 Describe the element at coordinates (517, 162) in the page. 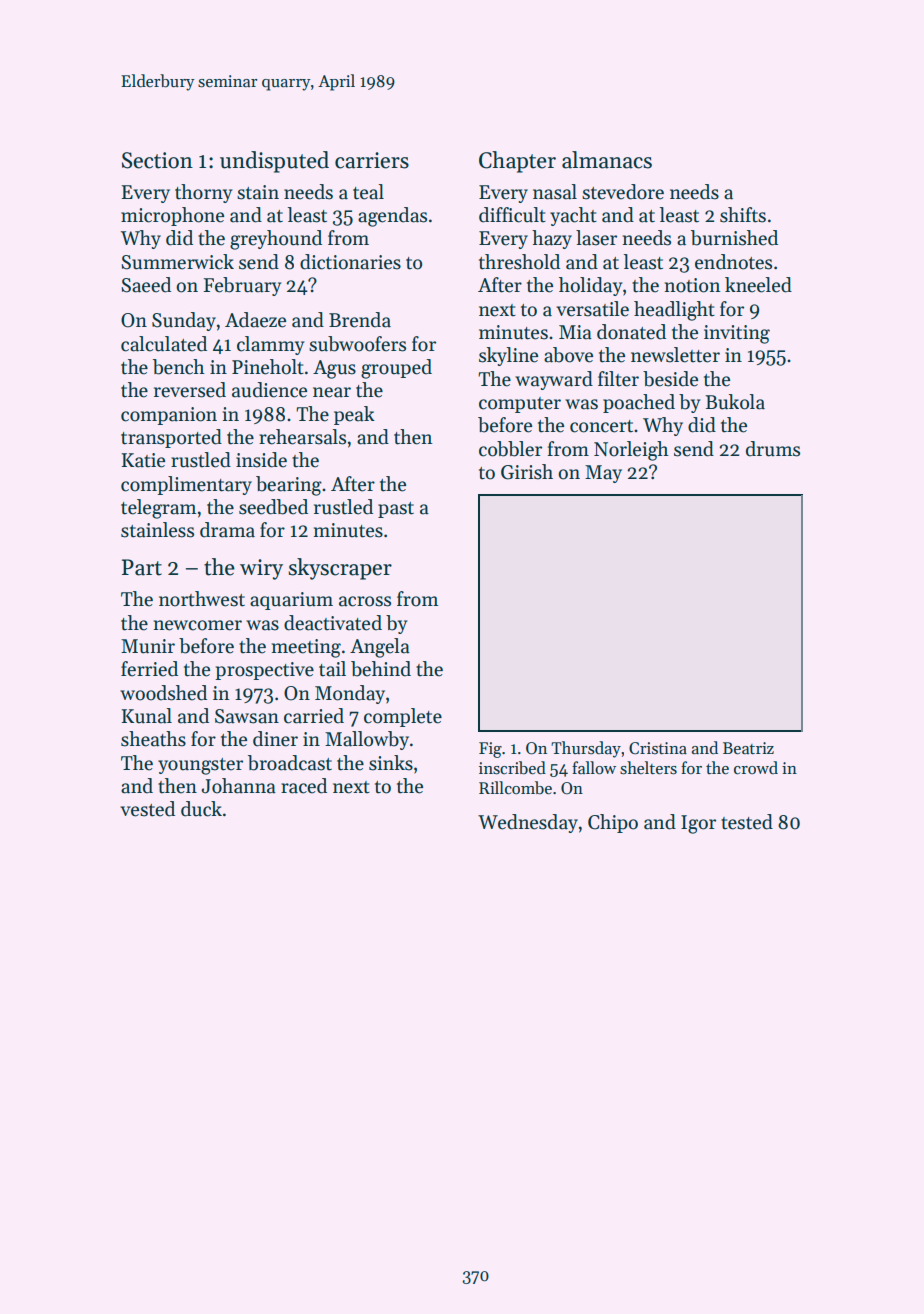

I see `Chapter` at that location.
